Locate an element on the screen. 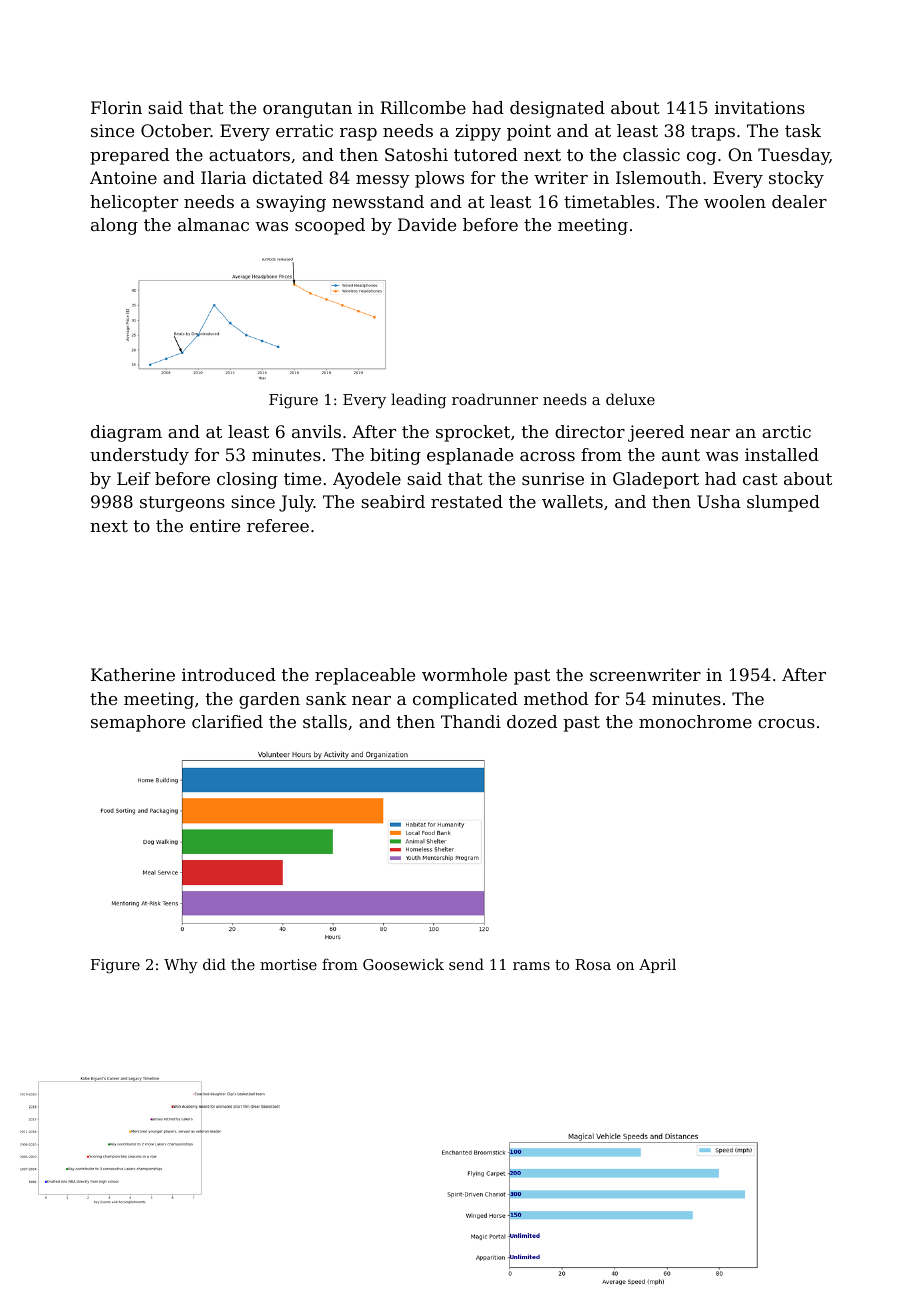  deluxe is located at coordinates (630, 399).
